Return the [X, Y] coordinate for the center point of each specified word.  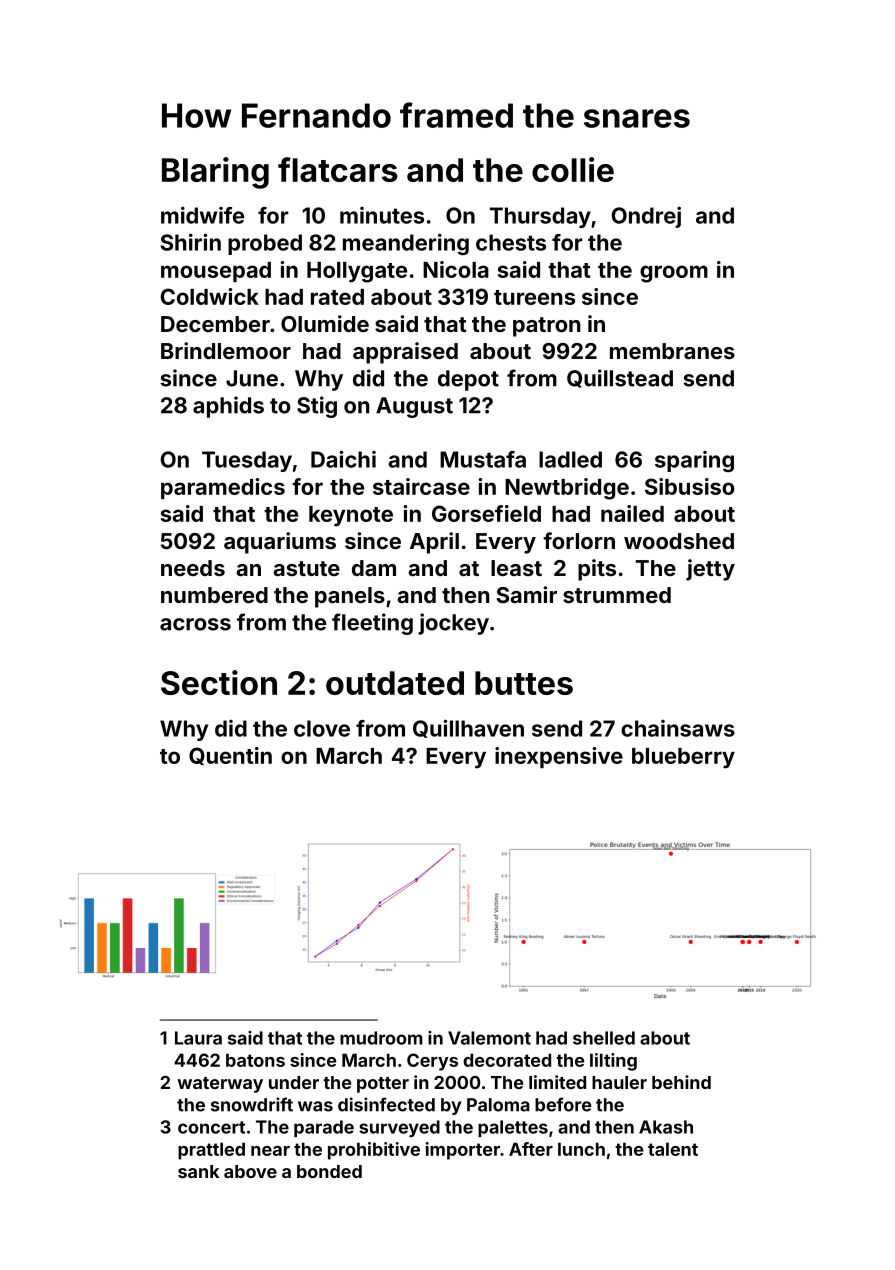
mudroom [381, 1038]
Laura [198, 1038]
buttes [524, 683]
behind [681, 1082]
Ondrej [646, 217]
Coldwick [210, 296]
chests [511, 242]
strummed [617, 595]
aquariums [280, 543]
